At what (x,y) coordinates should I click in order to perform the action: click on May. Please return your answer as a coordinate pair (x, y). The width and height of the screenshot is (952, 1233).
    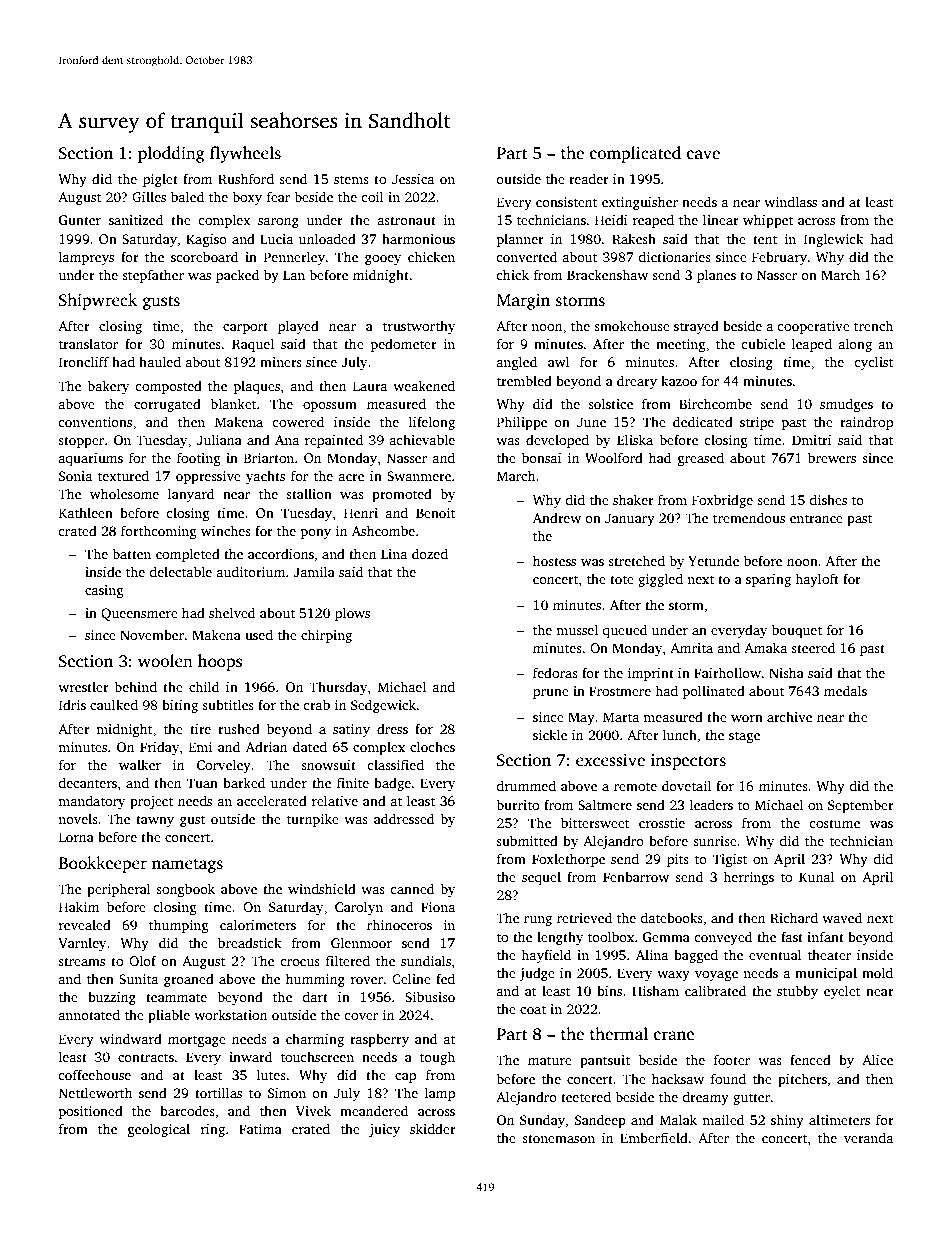
    Looking at the image, I should click on (581, 718).
